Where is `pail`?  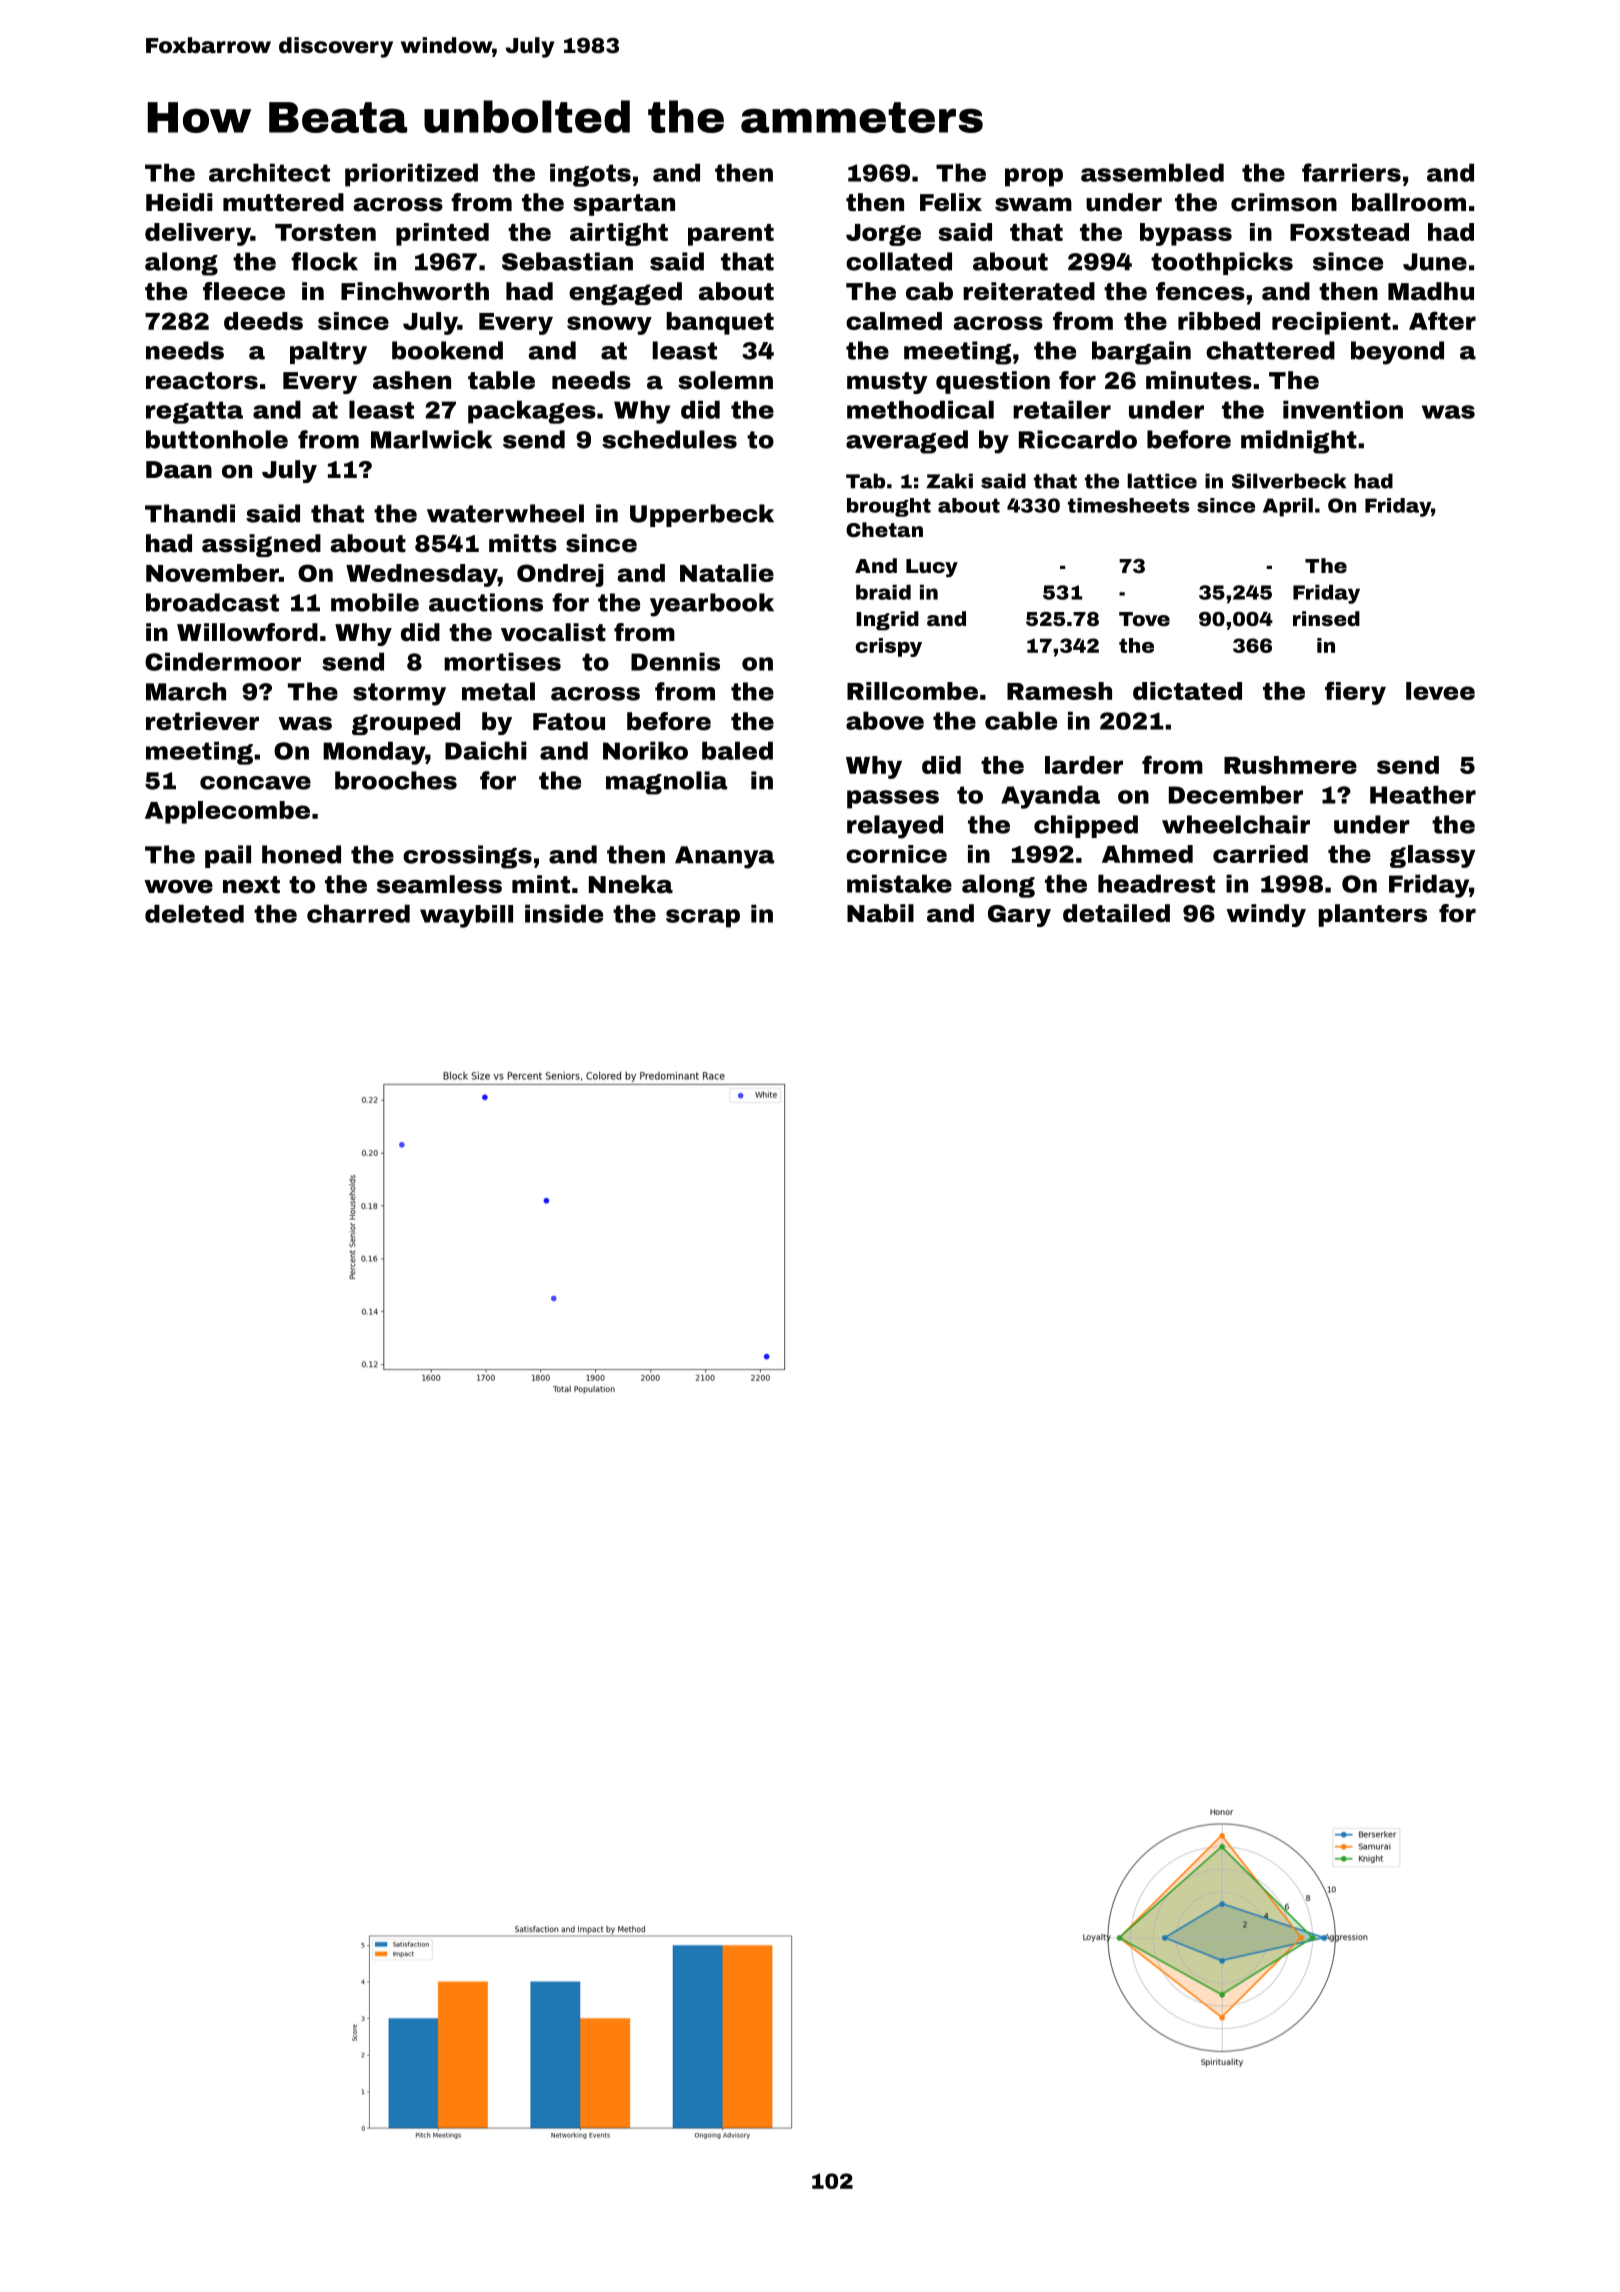 pail is located at coordinates (228, 856).
